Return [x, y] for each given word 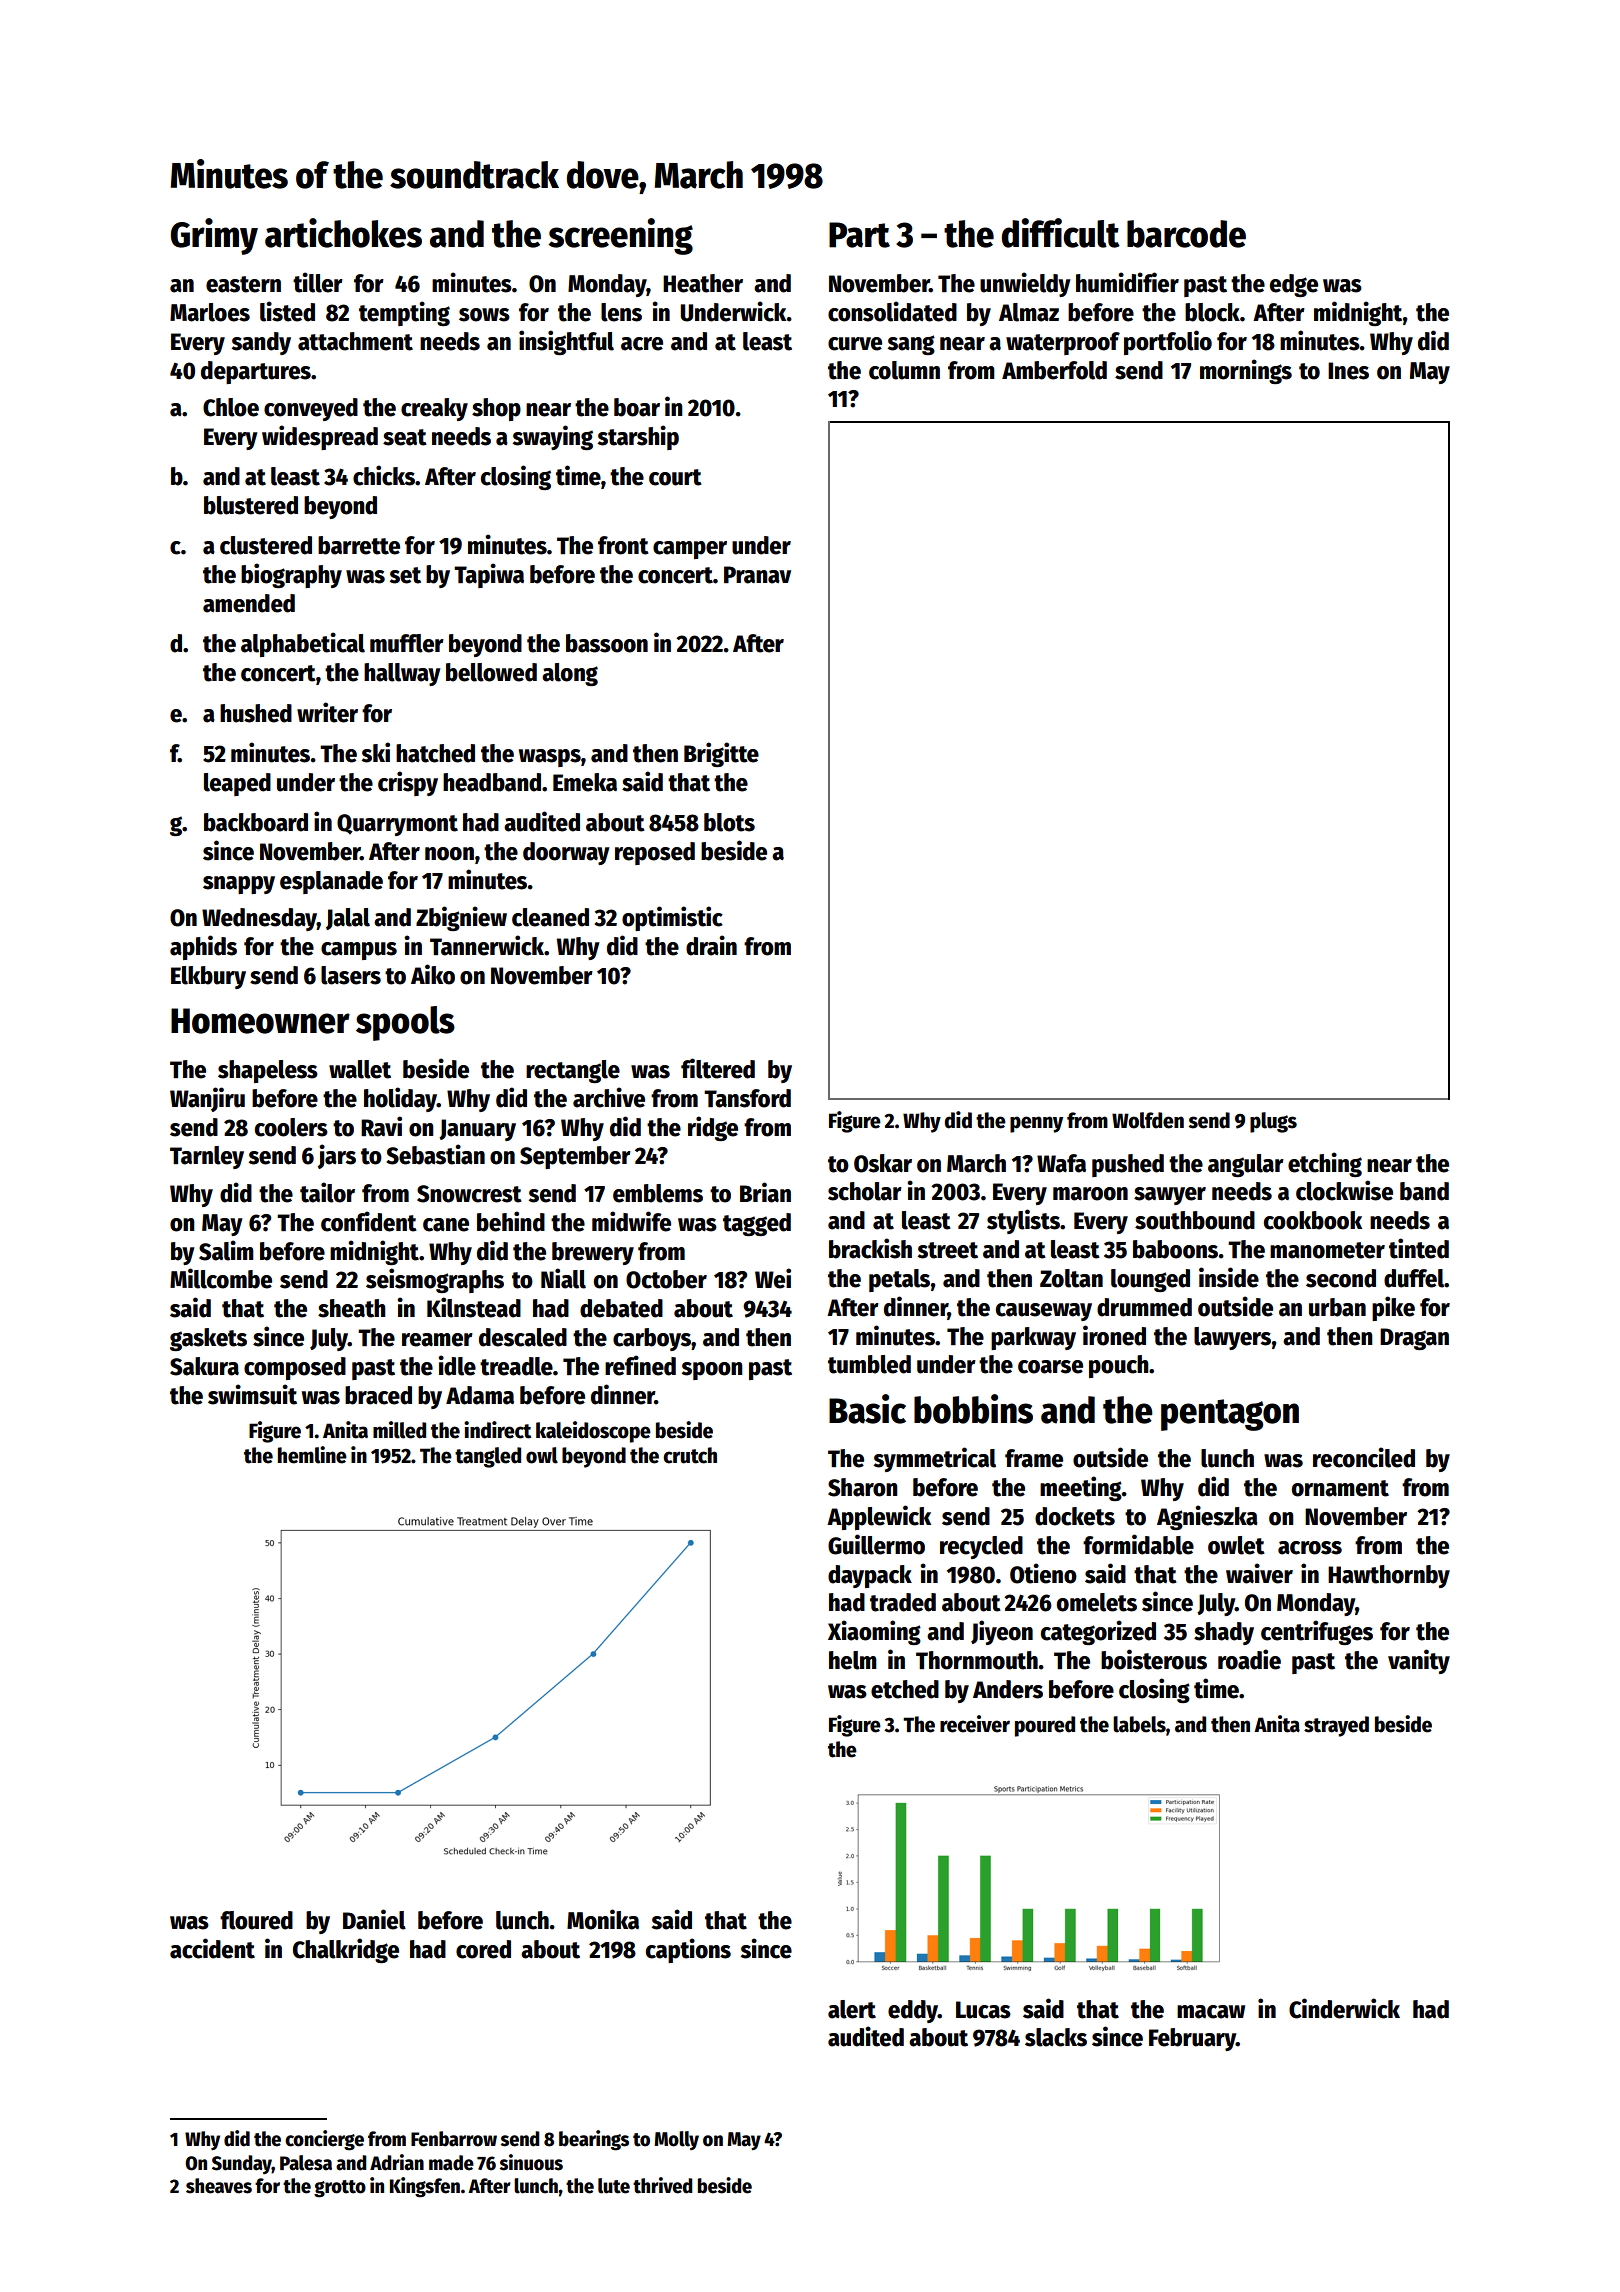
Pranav [757, 575]
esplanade [331, 882]
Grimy [214, 236]
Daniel [374, 1919]
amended [249, 603]
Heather [703, 283]
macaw [1211, 2012]
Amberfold [1054, 370]
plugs [1273, 1122]
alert [852, 2009]
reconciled [1364, 1457]
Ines [1348, 371]
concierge [324, 2140]
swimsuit [252, 1394]
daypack [870, 1576]
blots [729, 822]
